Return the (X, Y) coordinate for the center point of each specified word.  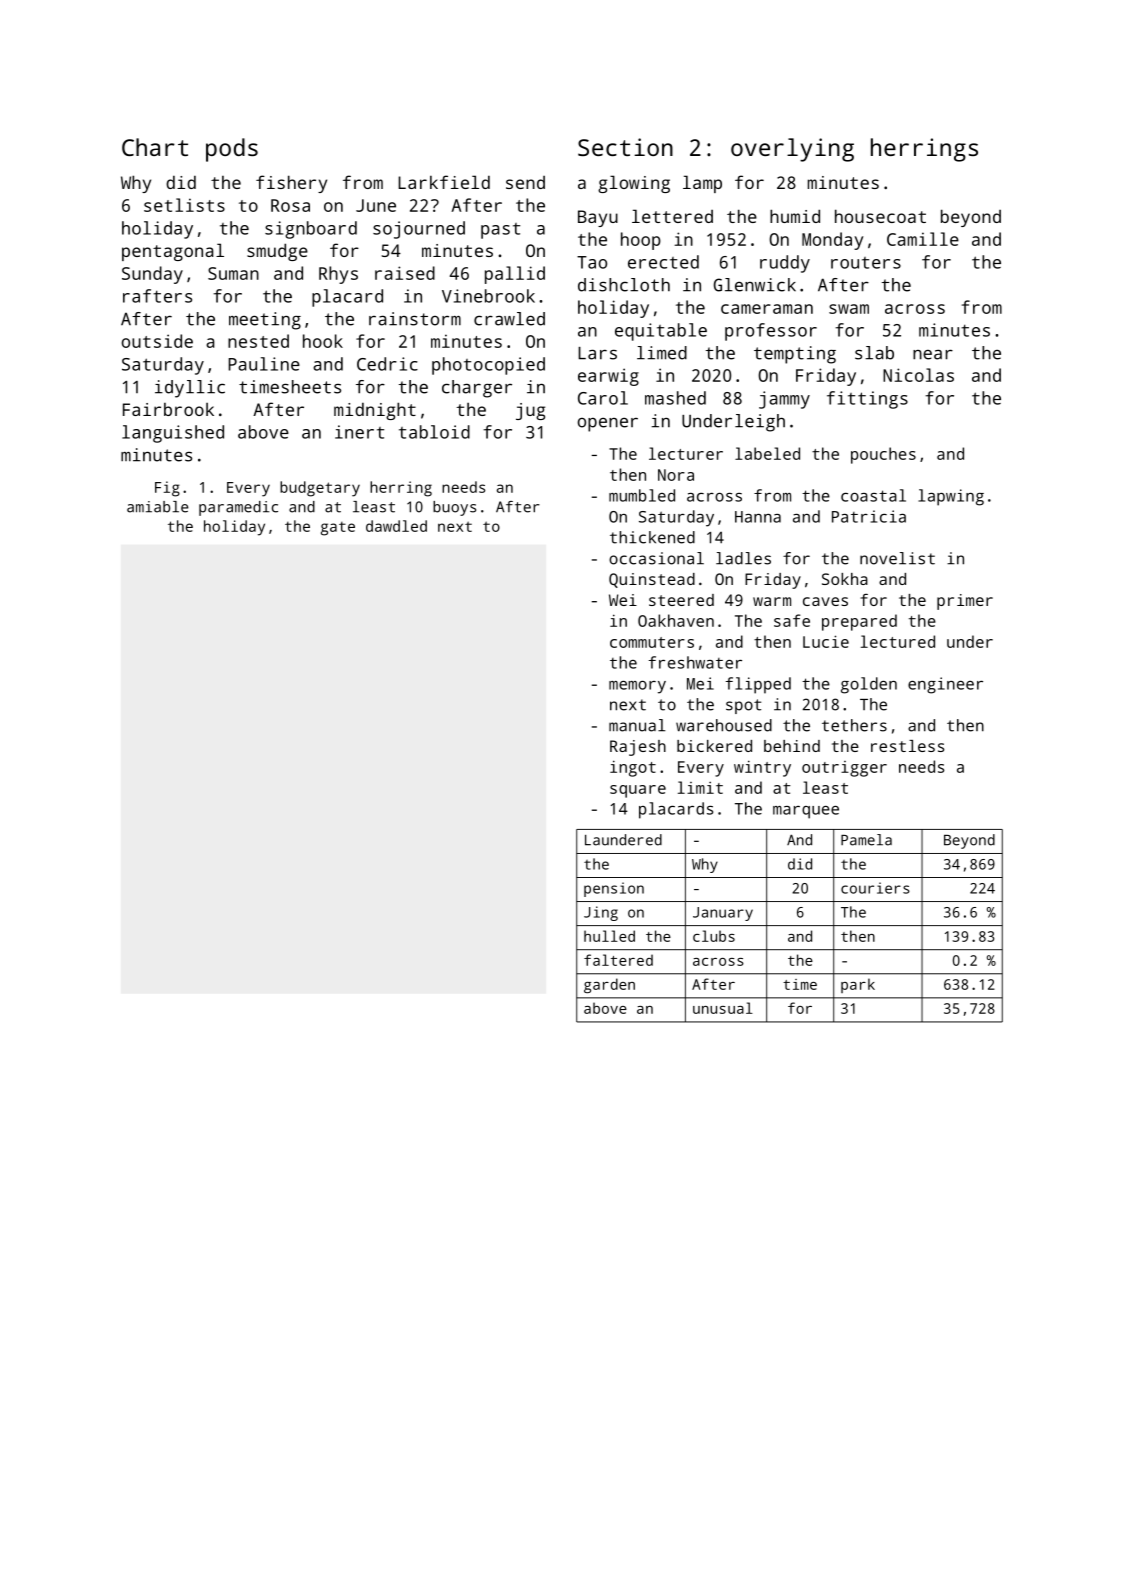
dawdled (396, 526)
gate (338, 529)
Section (625, 147)
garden (609, 985)
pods (232, 150)
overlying (792, 150)
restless (907, 746)
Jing (601, 913)
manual (637, 725)
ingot (633, 768)
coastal (873, 495)
